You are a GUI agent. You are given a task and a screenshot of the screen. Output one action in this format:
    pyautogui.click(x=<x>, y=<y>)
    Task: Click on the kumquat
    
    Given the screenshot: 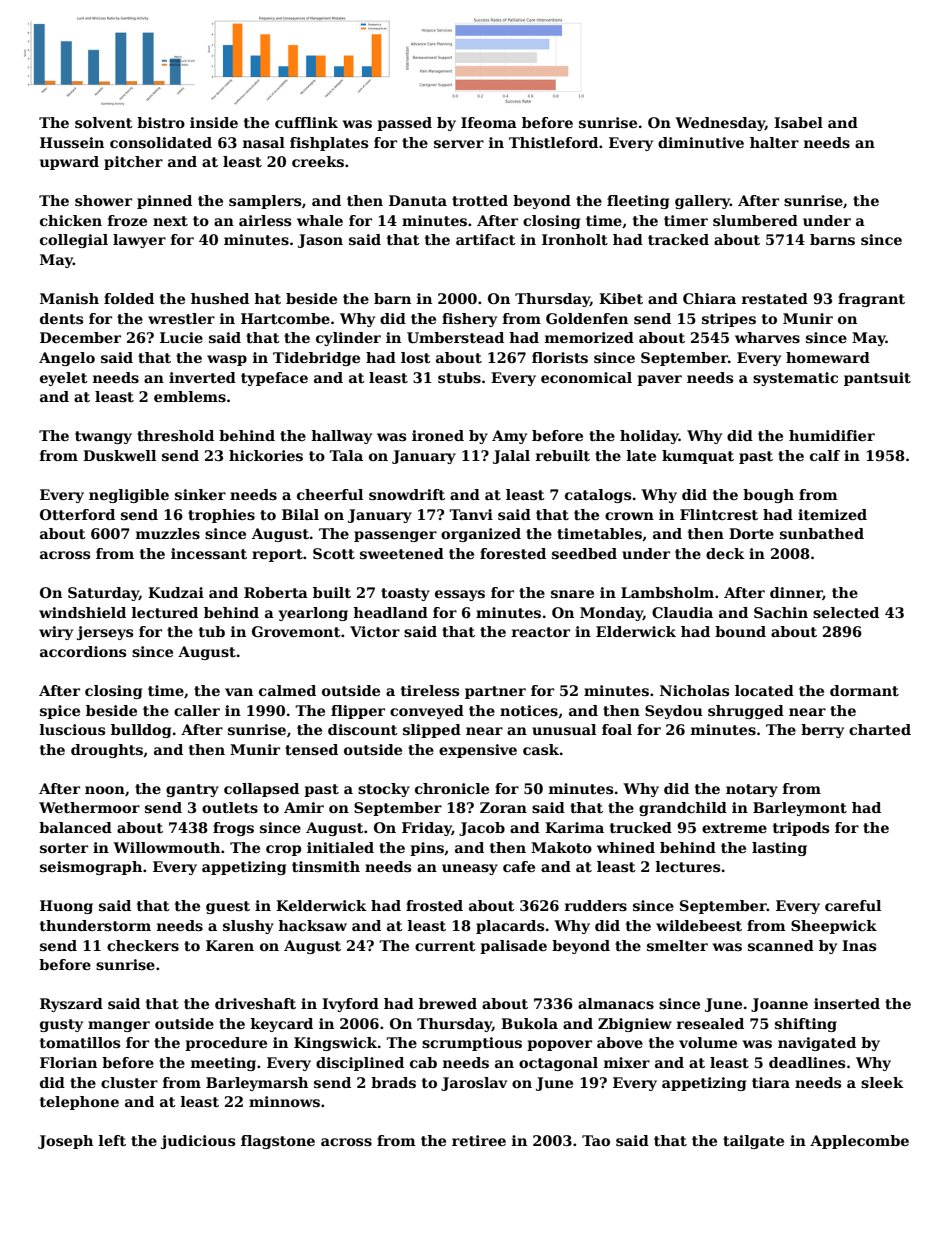 What is the action you would take?
    pyautogui.click(x=698, y=457)
